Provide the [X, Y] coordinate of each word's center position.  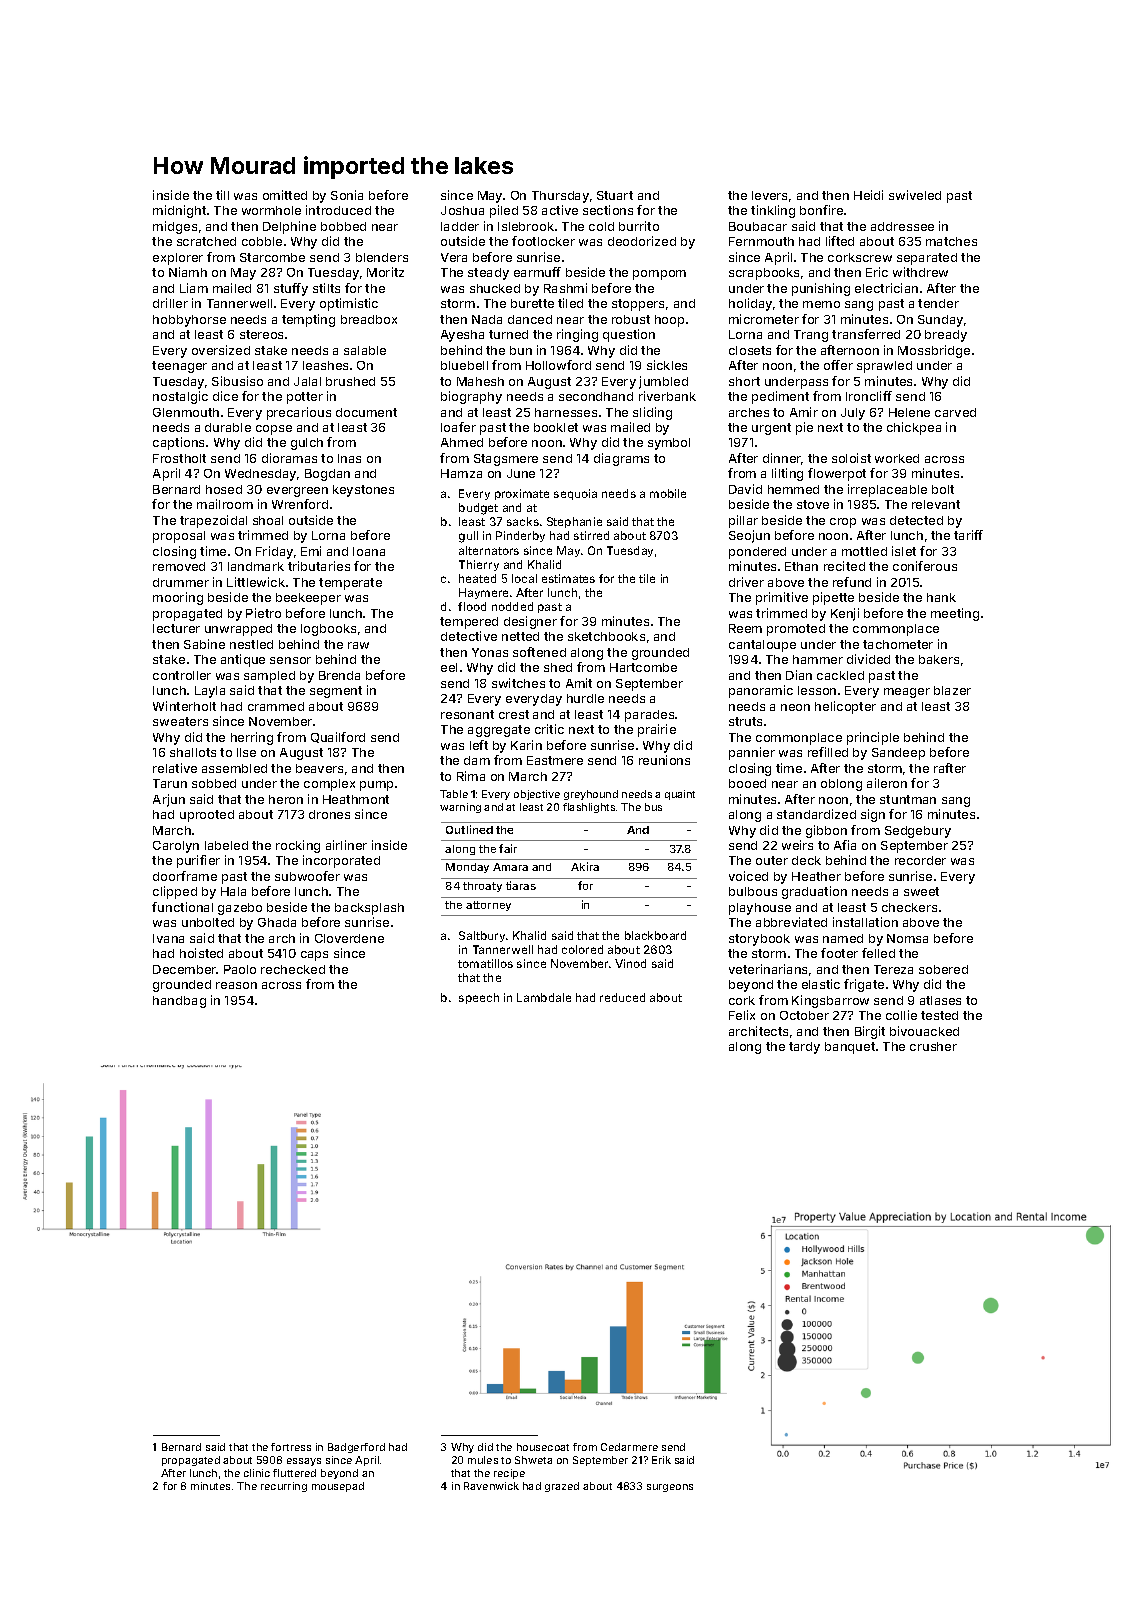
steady [488, 274]
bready [946, 336]
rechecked [293, 969]
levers [769, 195]
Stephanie [574, 522]
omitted [285, 195]
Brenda [339, 675]
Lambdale [544, 997]
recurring [284, 1487]
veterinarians [768, 969]
